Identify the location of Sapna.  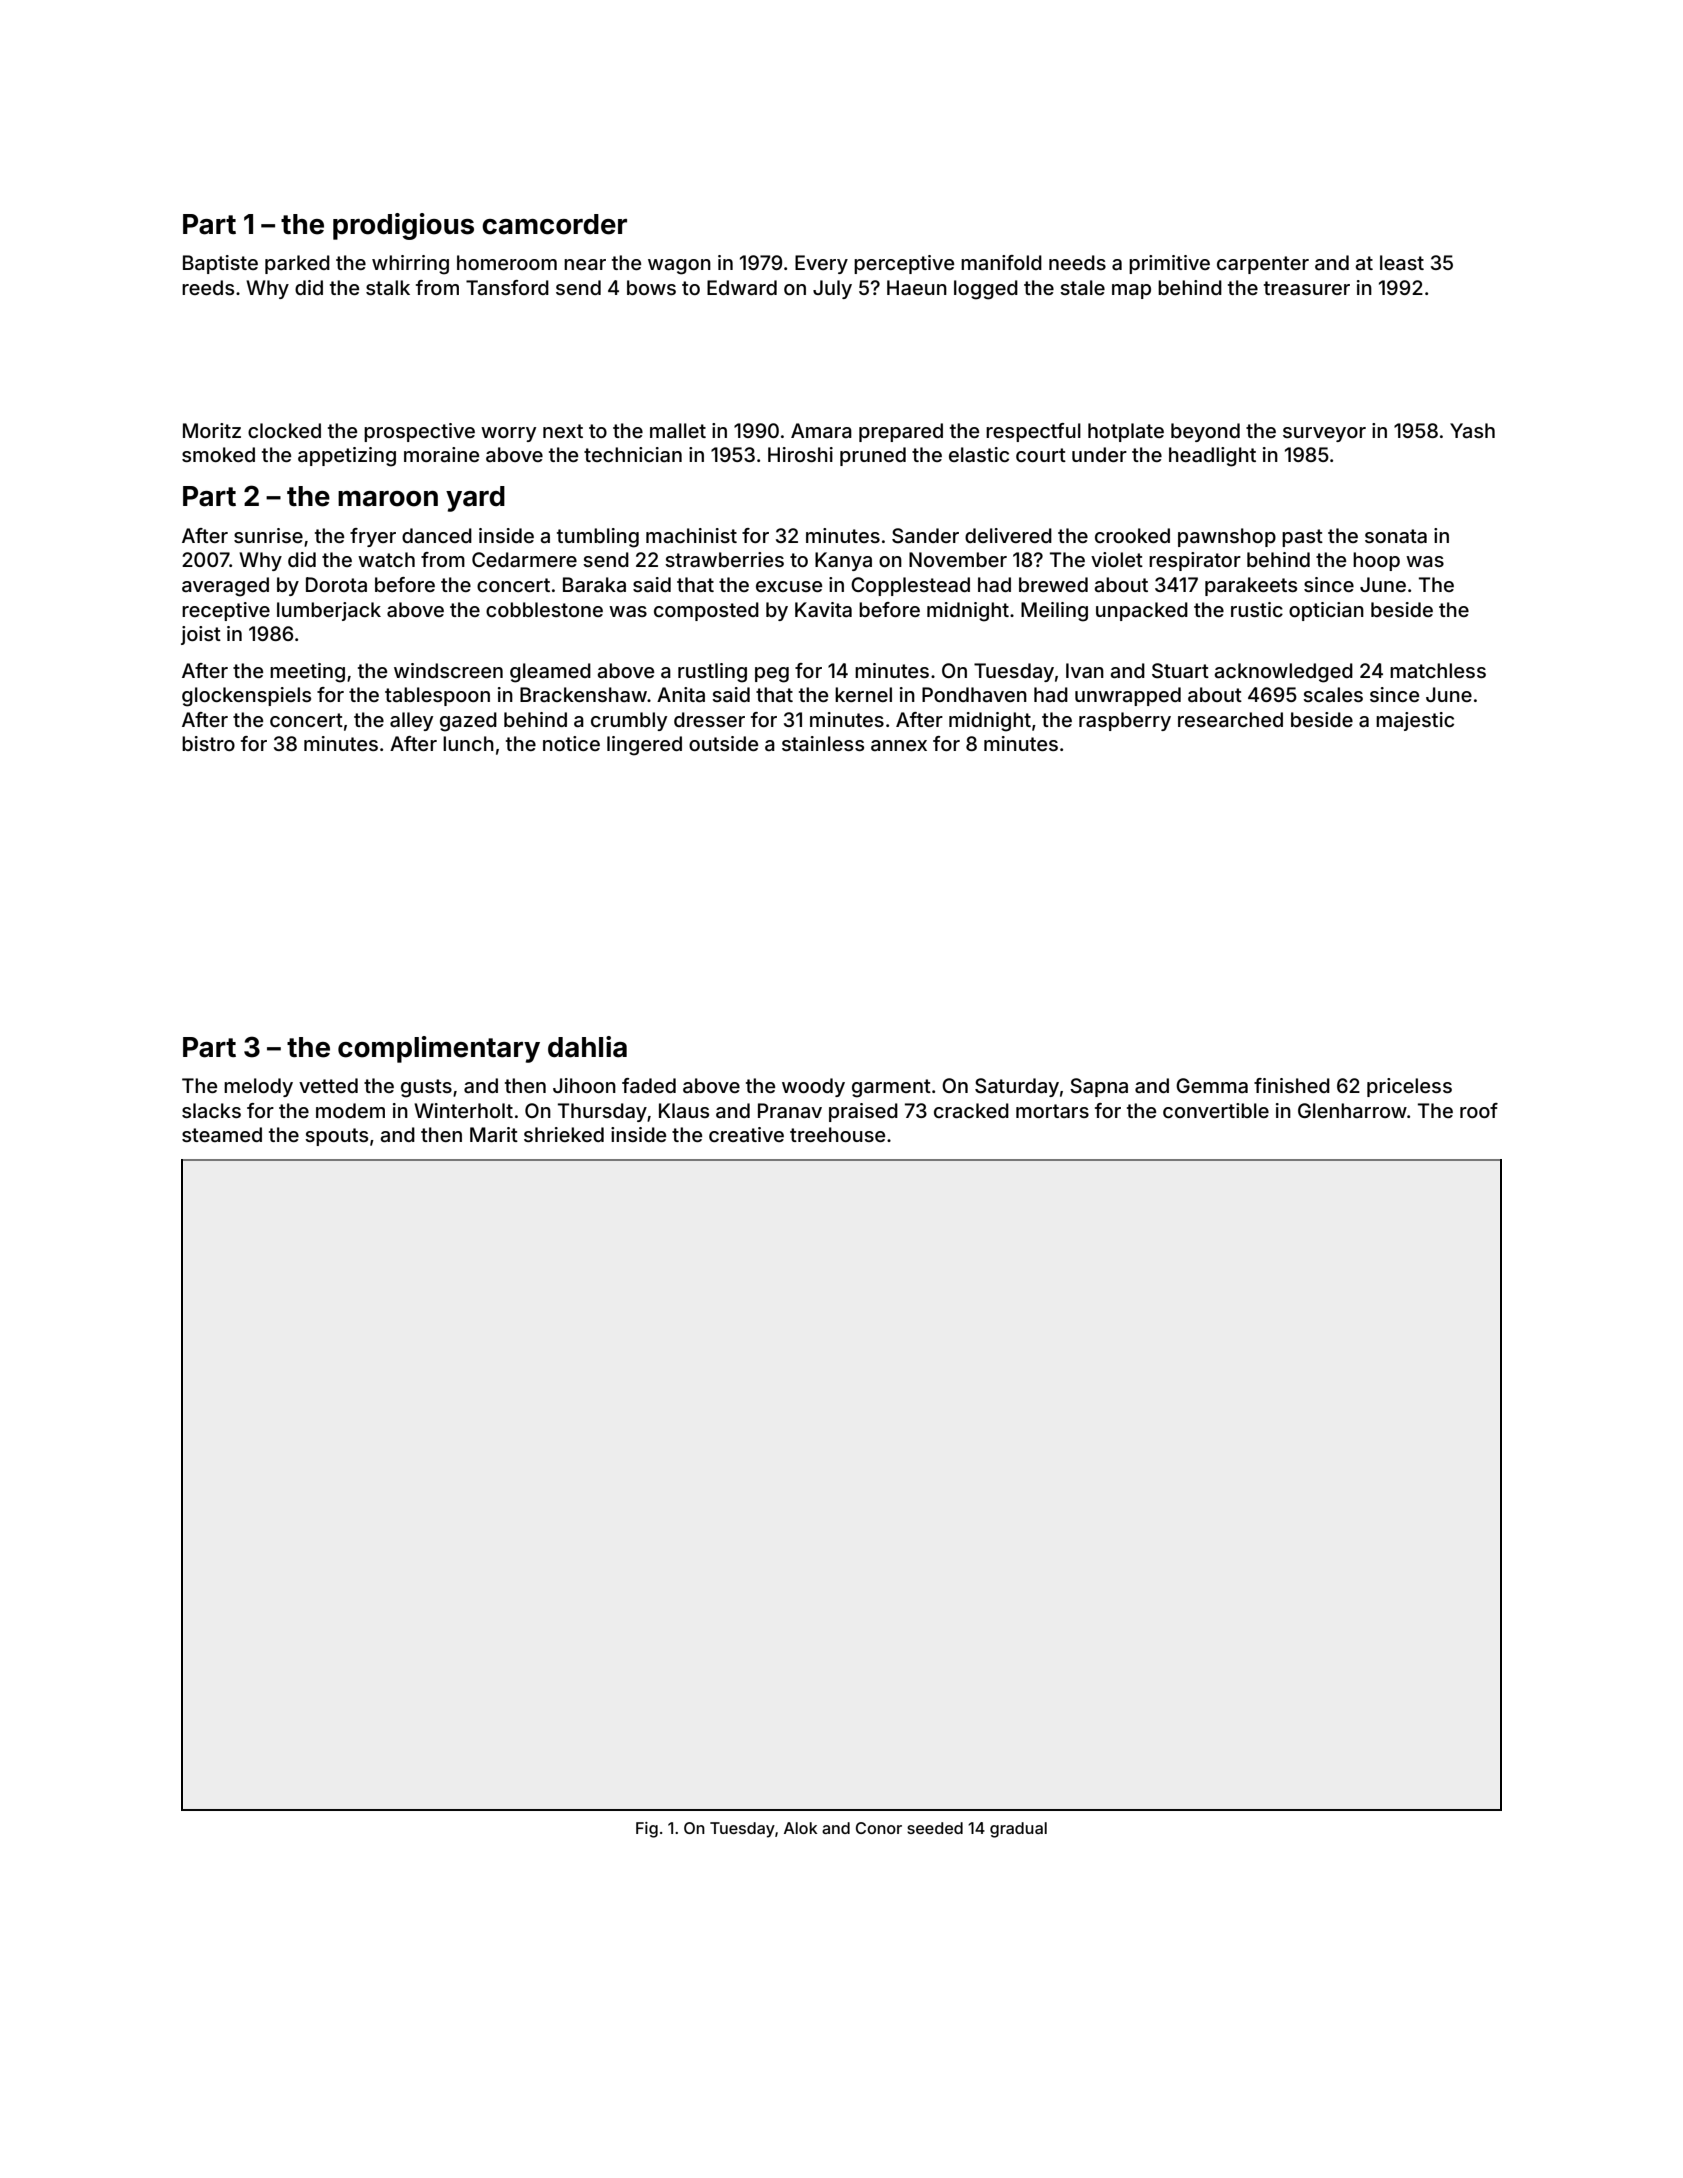
(1099, 1087).
